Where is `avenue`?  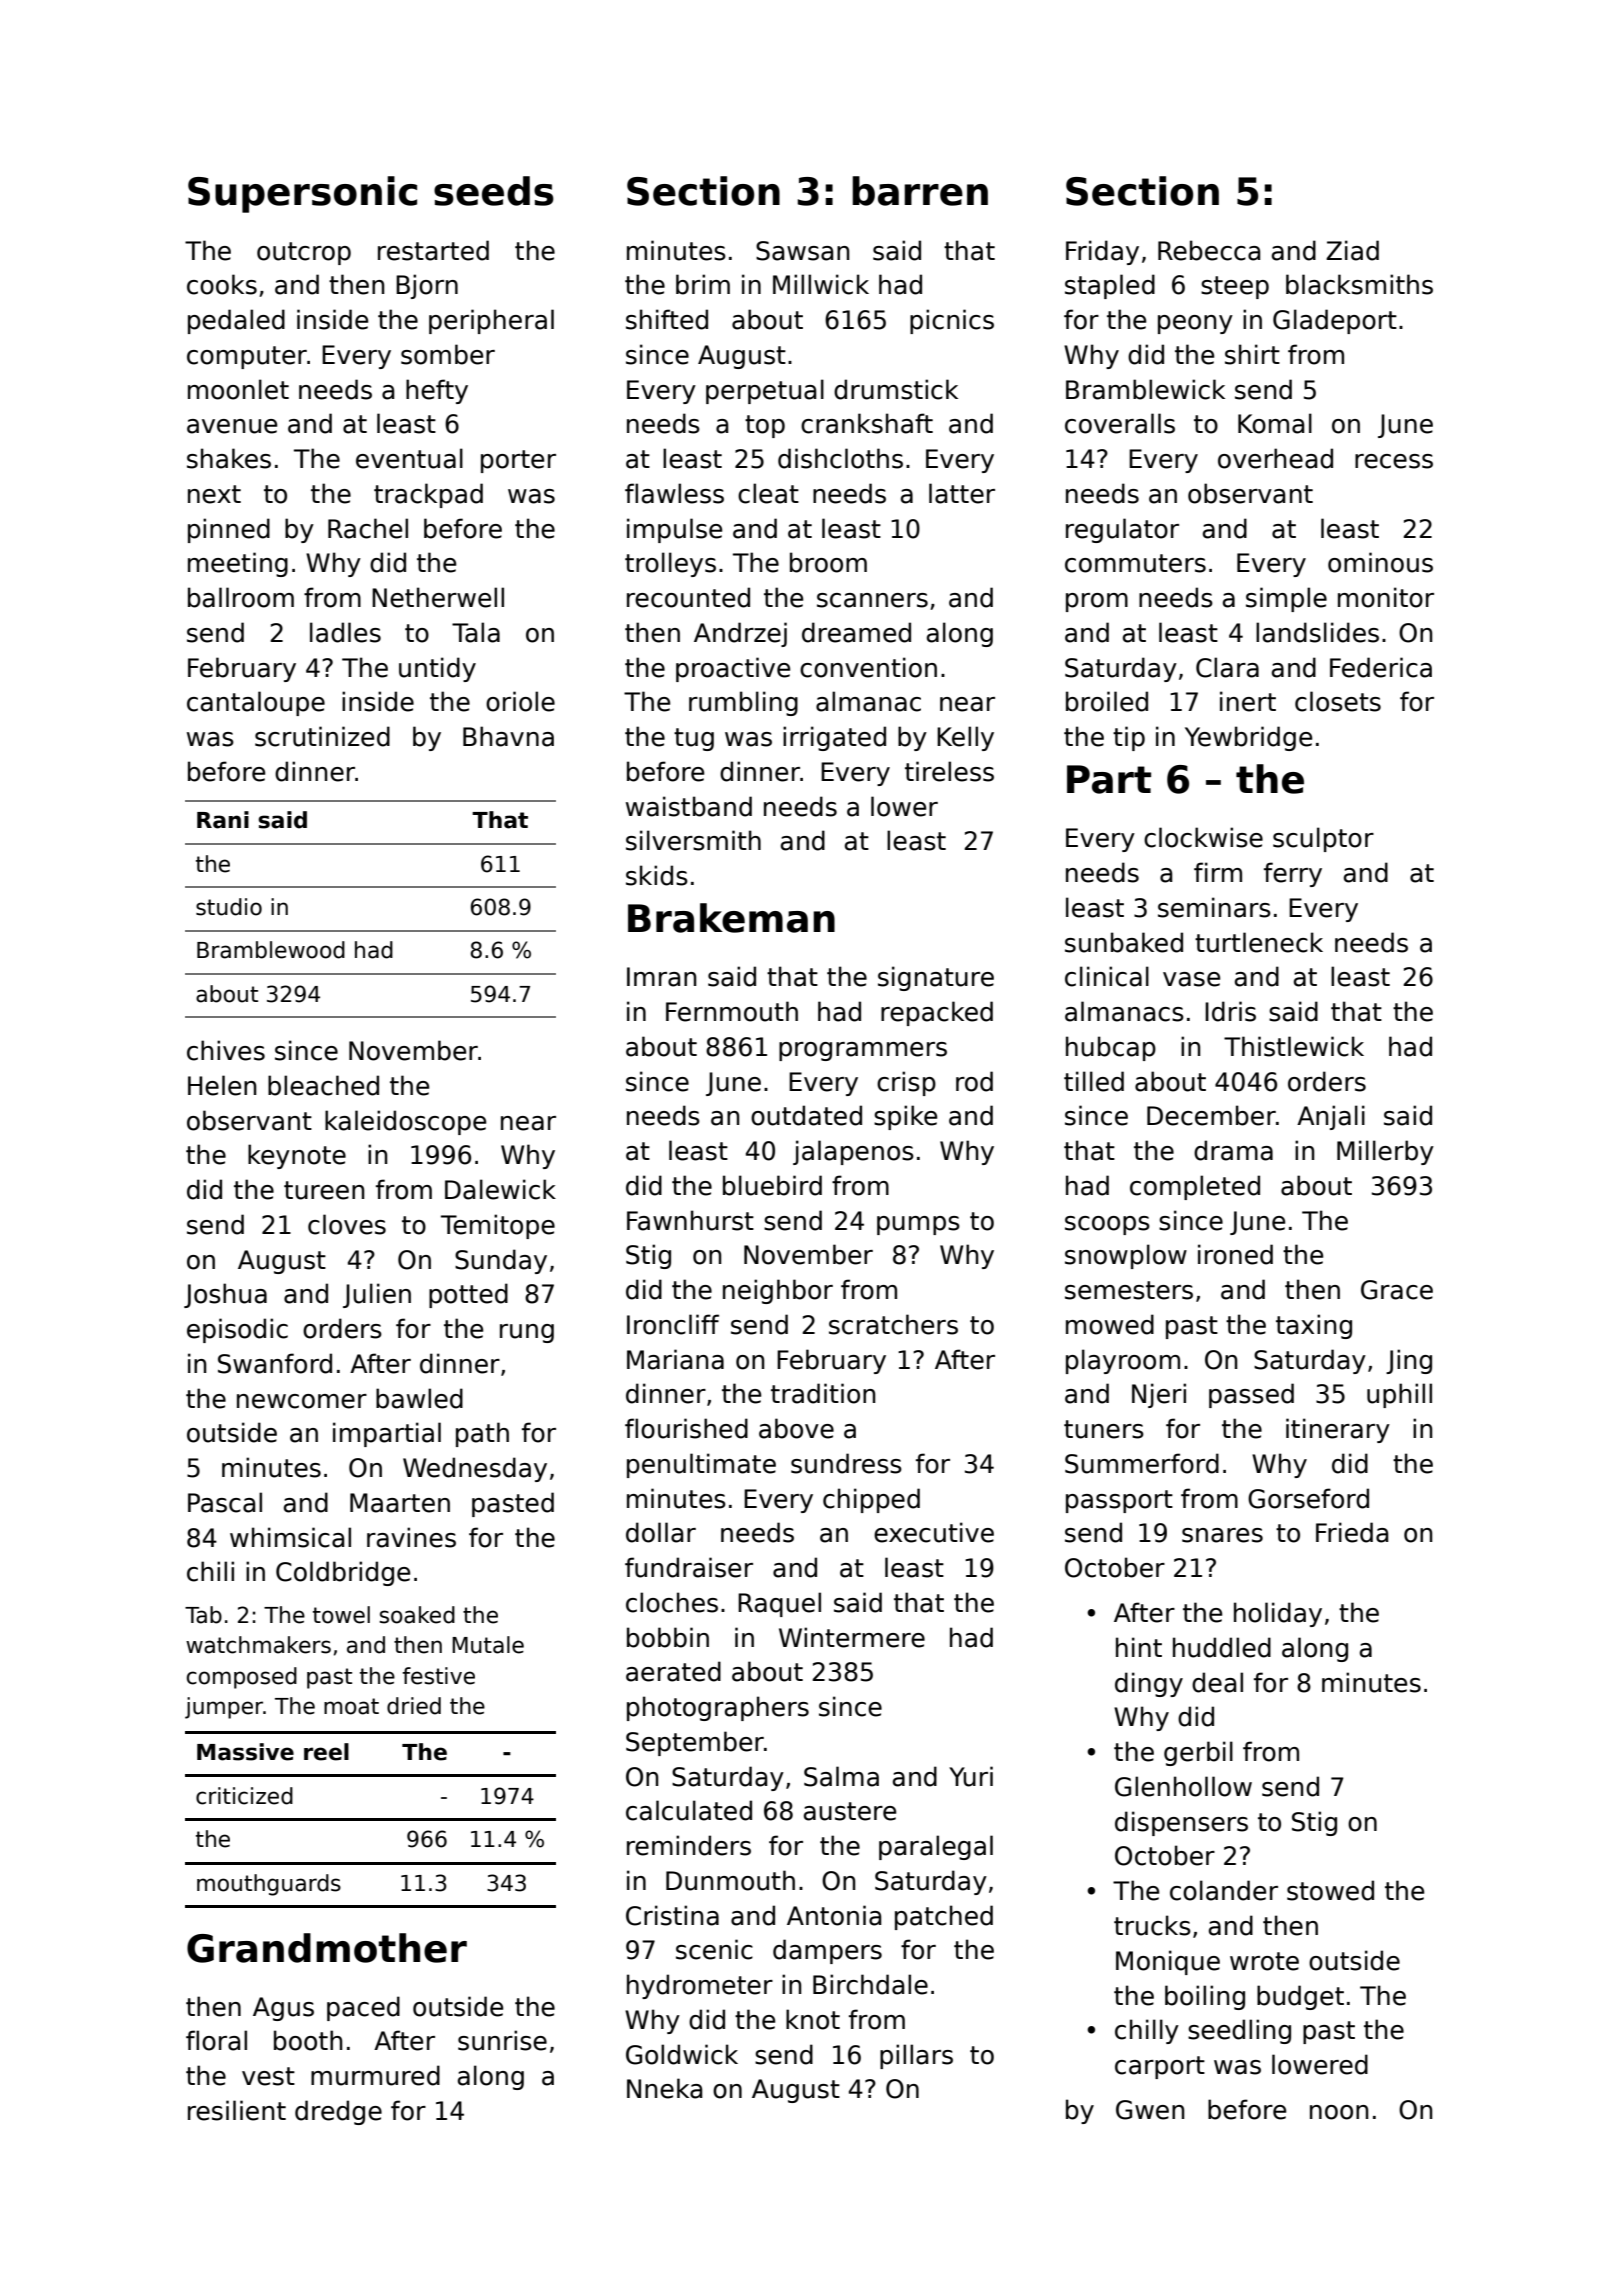 avenue is located at coordinates (232, 426).
